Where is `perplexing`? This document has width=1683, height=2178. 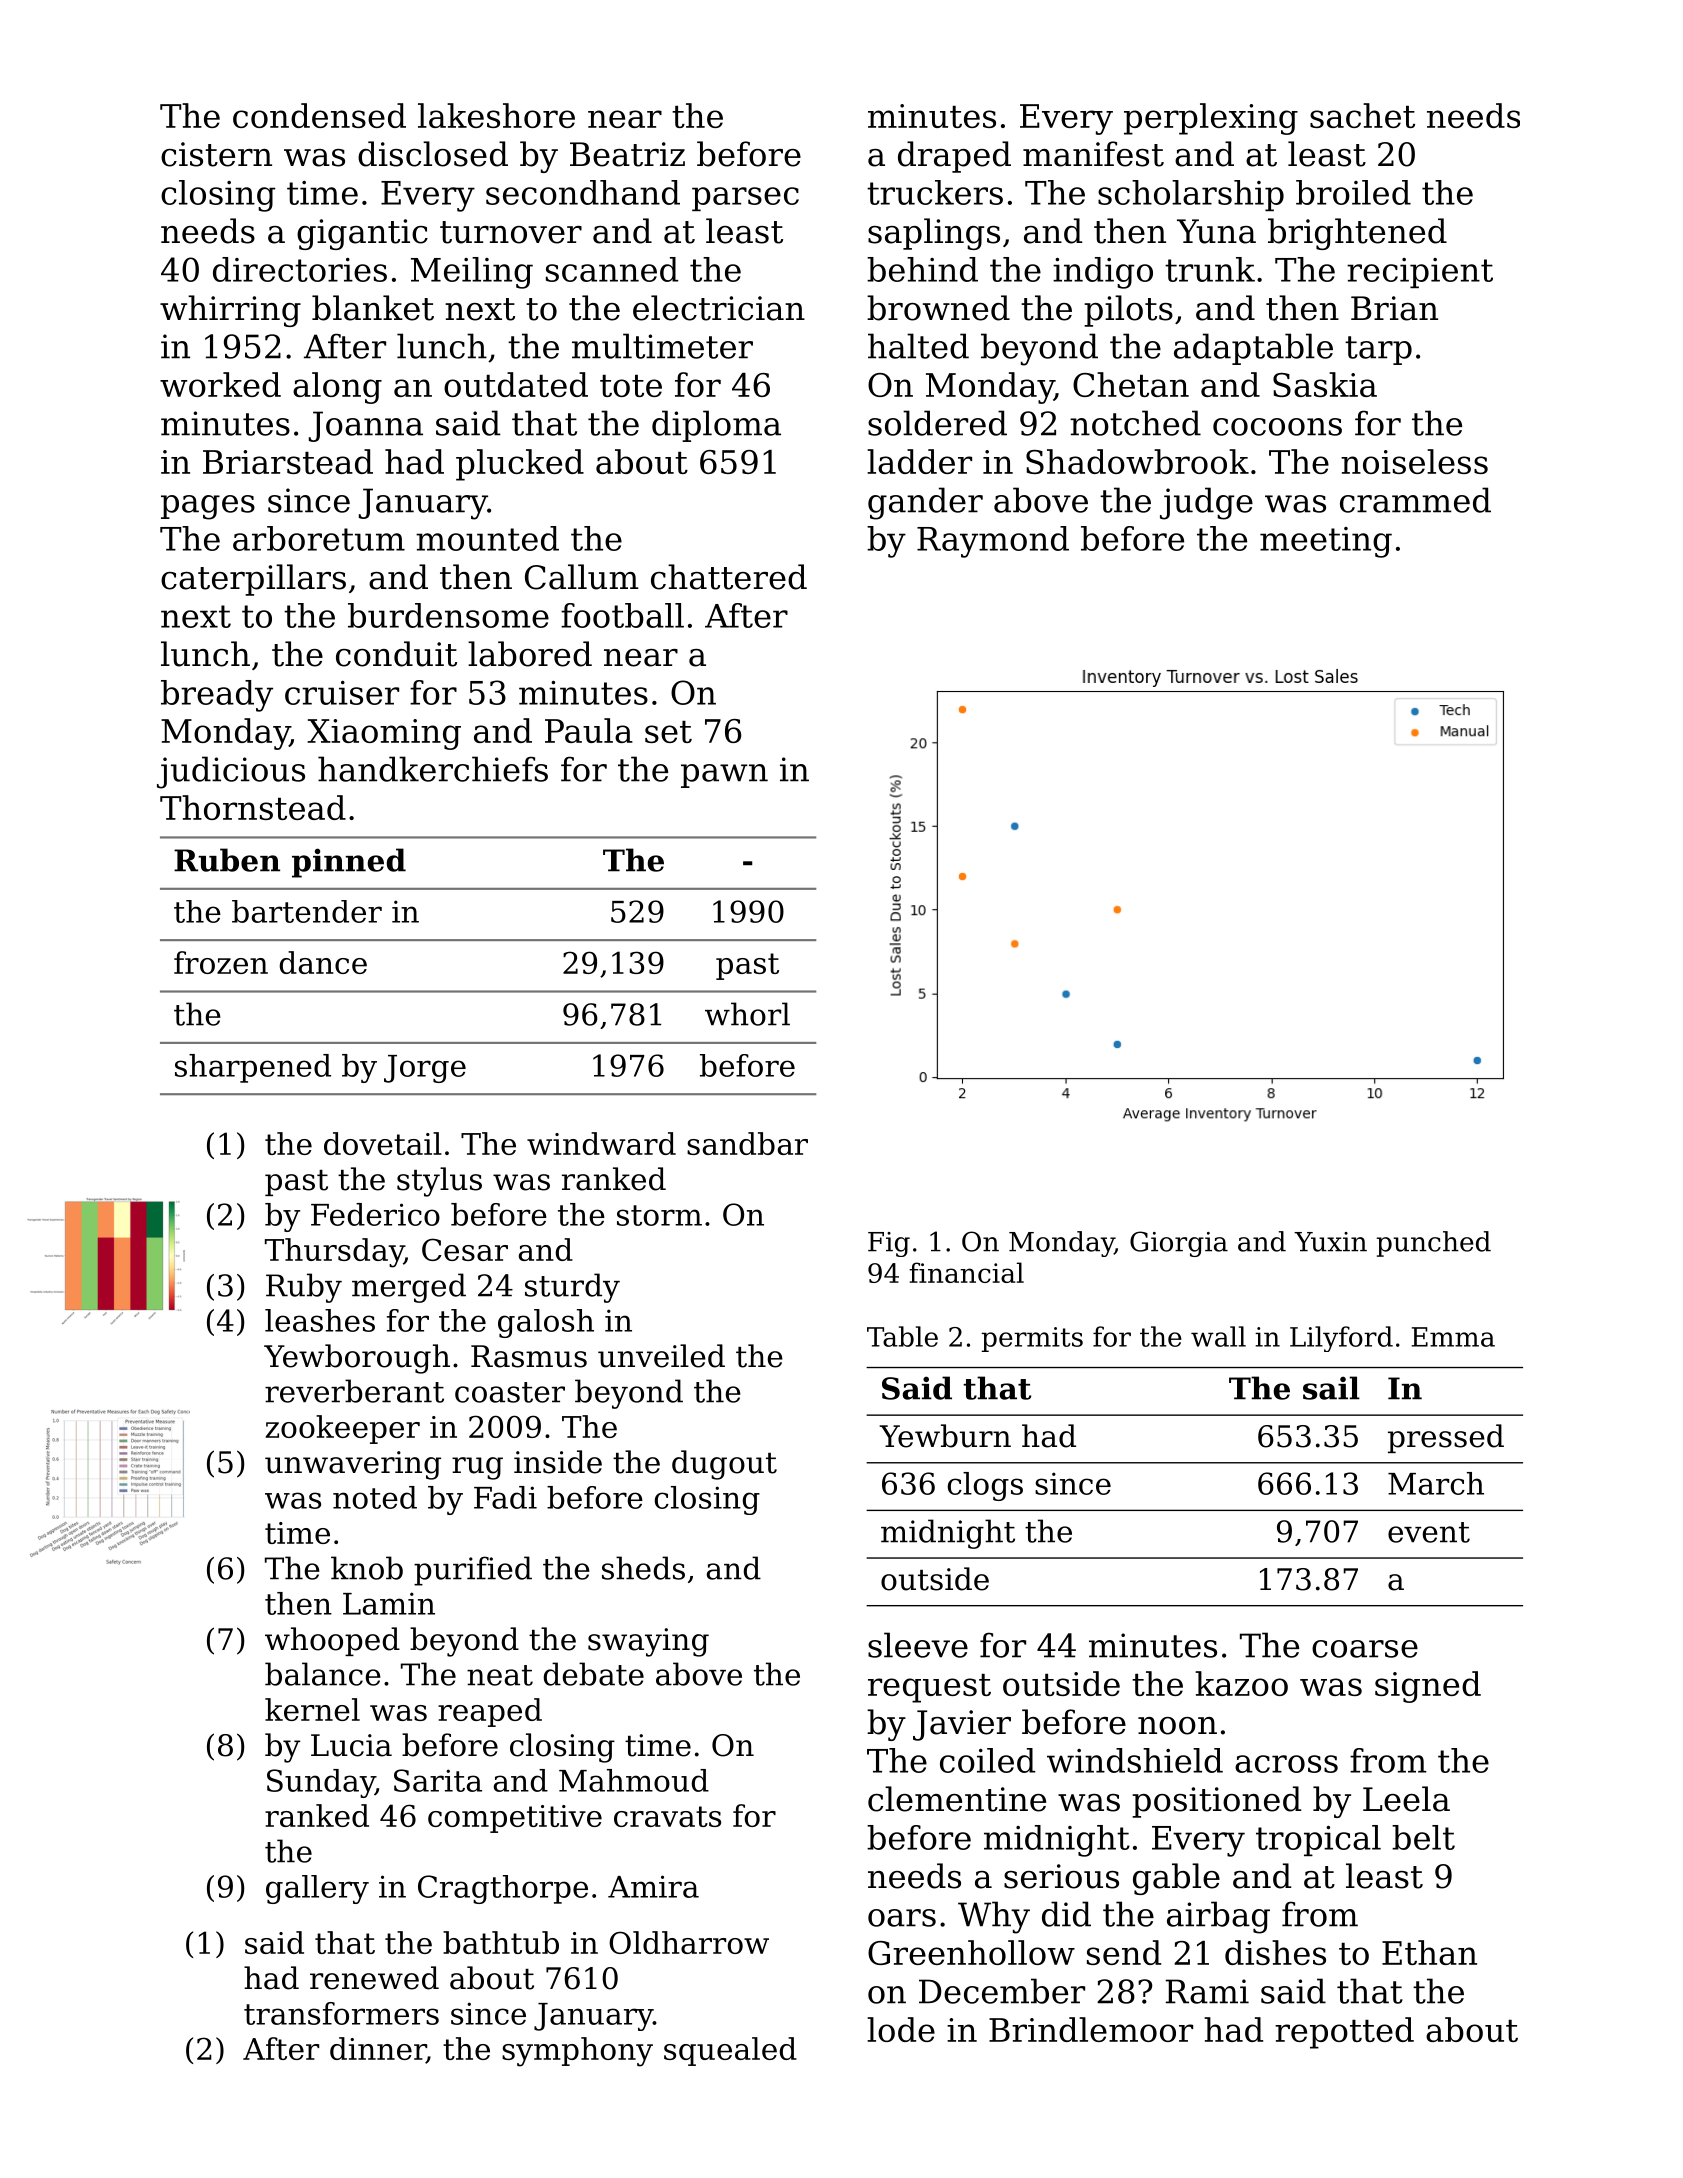 perplexing is located at coordinates (1211, 119).
